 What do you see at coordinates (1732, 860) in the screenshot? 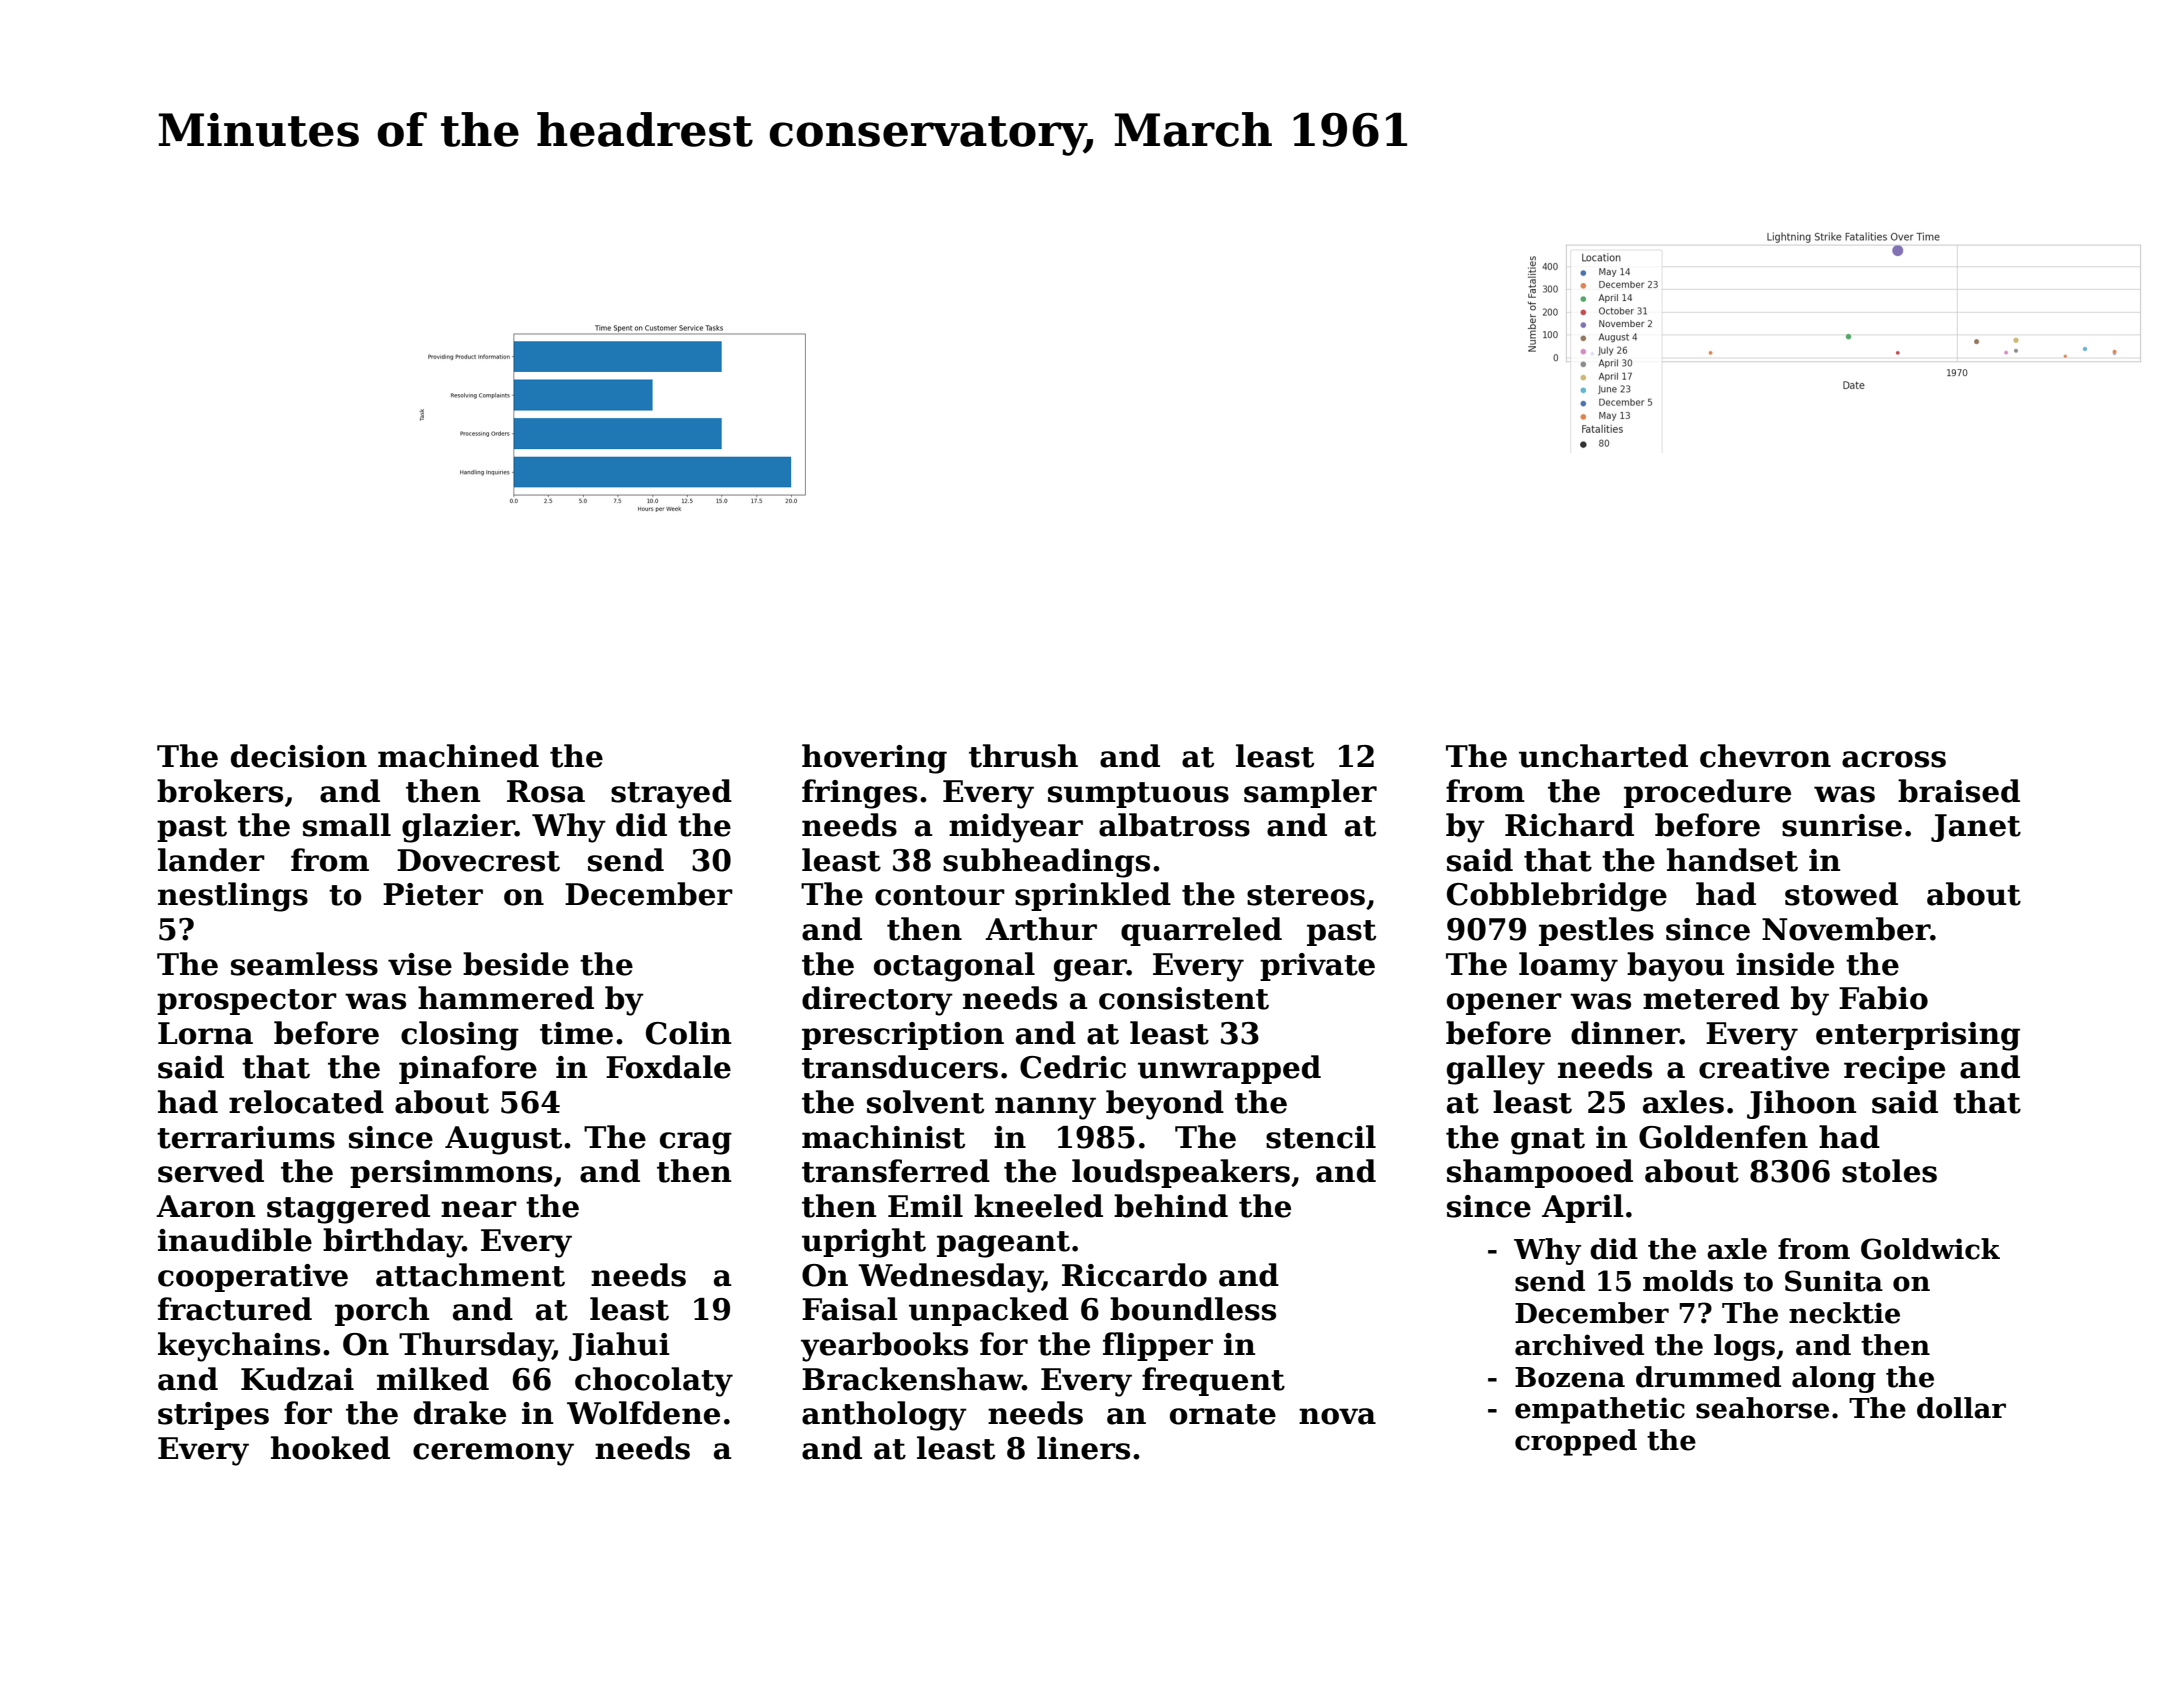
I see `handset` at bounding box center [1732, 860].
